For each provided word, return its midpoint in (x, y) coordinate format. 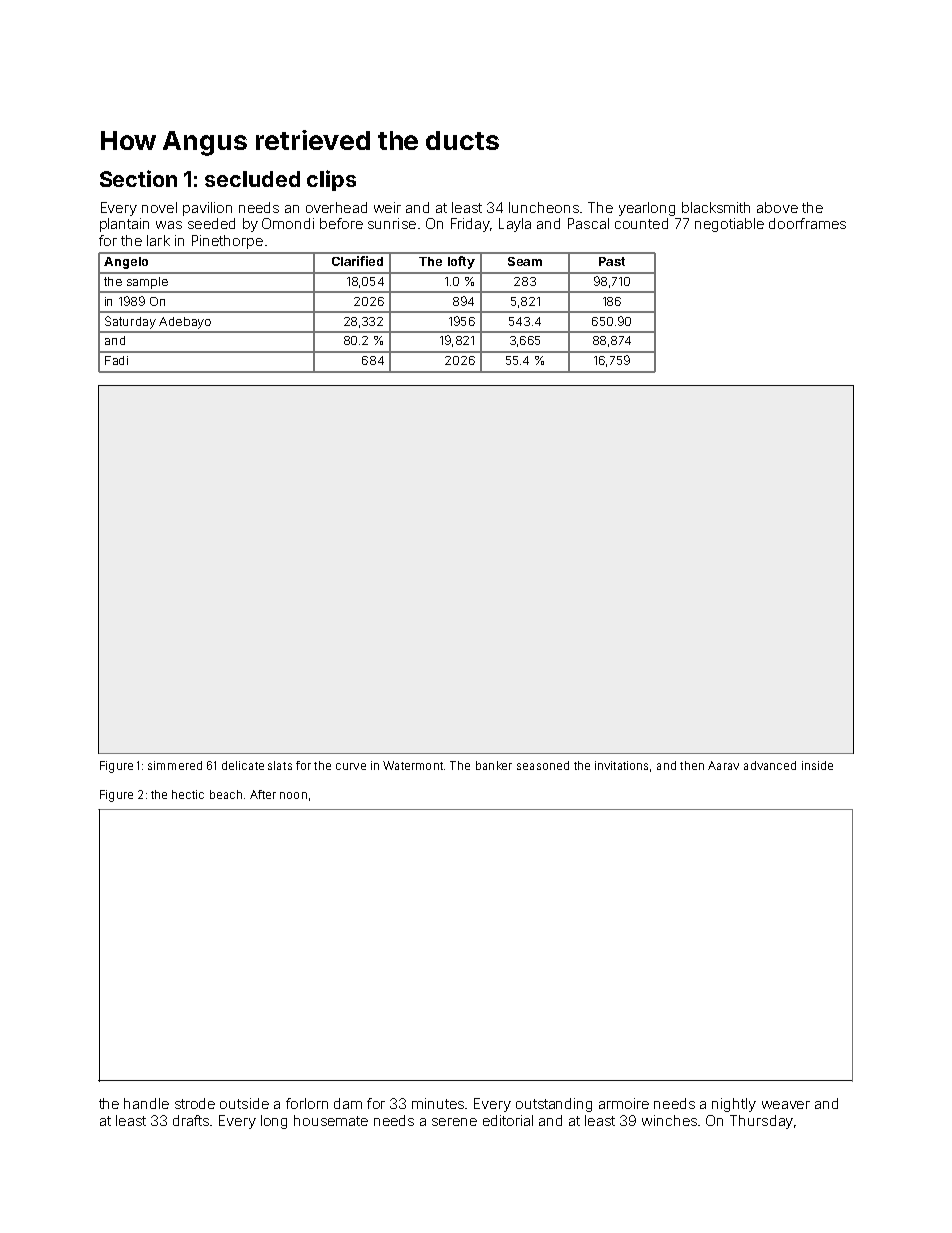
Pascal (588, 223)
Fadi (116, 360)
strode (195, 1103)
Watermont (413, 765)
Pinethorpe (227, 242)
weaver (786, 1105)
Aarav (723, 765)
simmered (175, 765)
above (777, 207)
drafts (191, 1120)
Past (612, 261)
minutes (438, 1103)
